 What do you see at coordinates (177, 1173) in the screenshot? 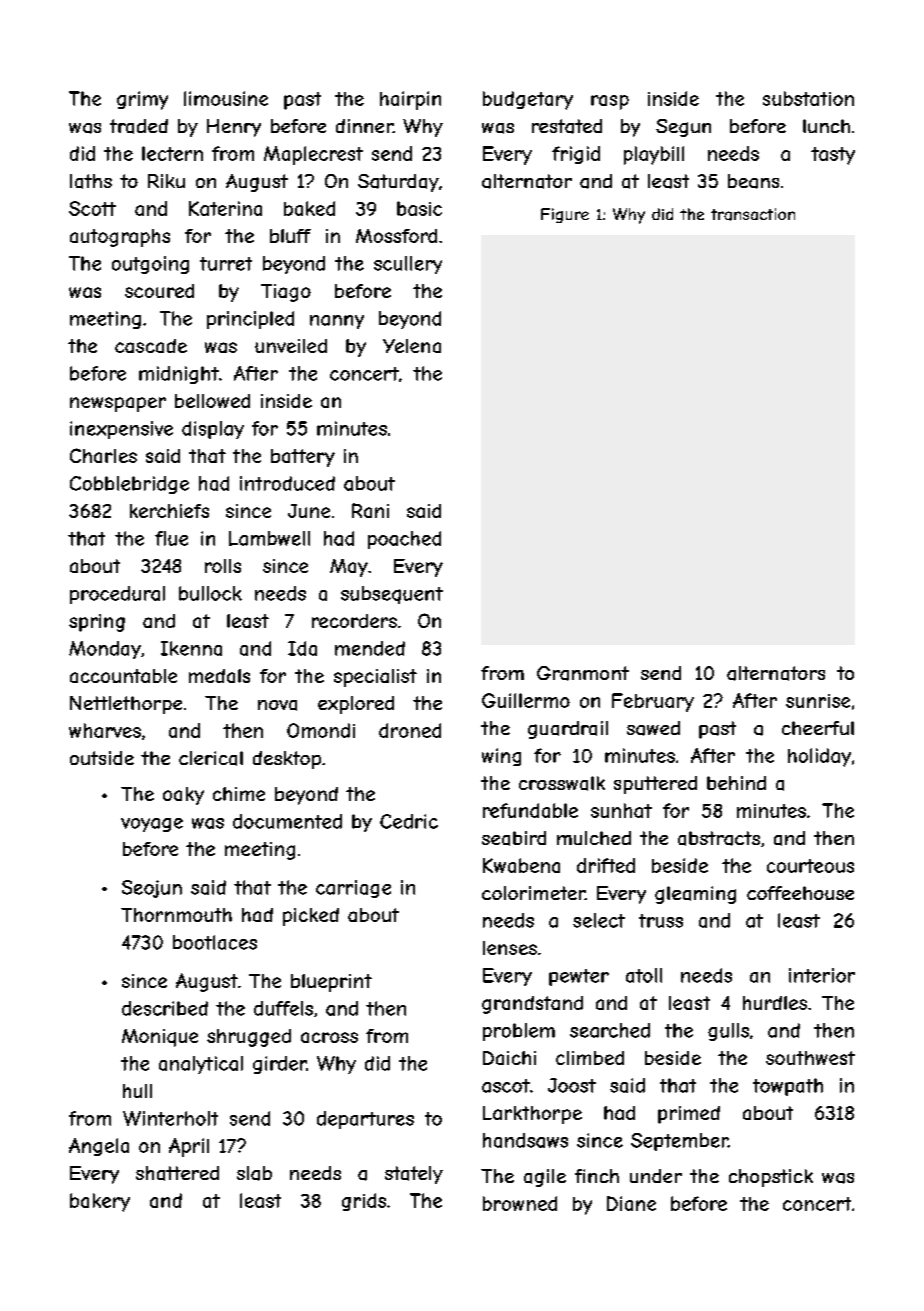
I see `shattered` at bounding box center [177, 1173].
